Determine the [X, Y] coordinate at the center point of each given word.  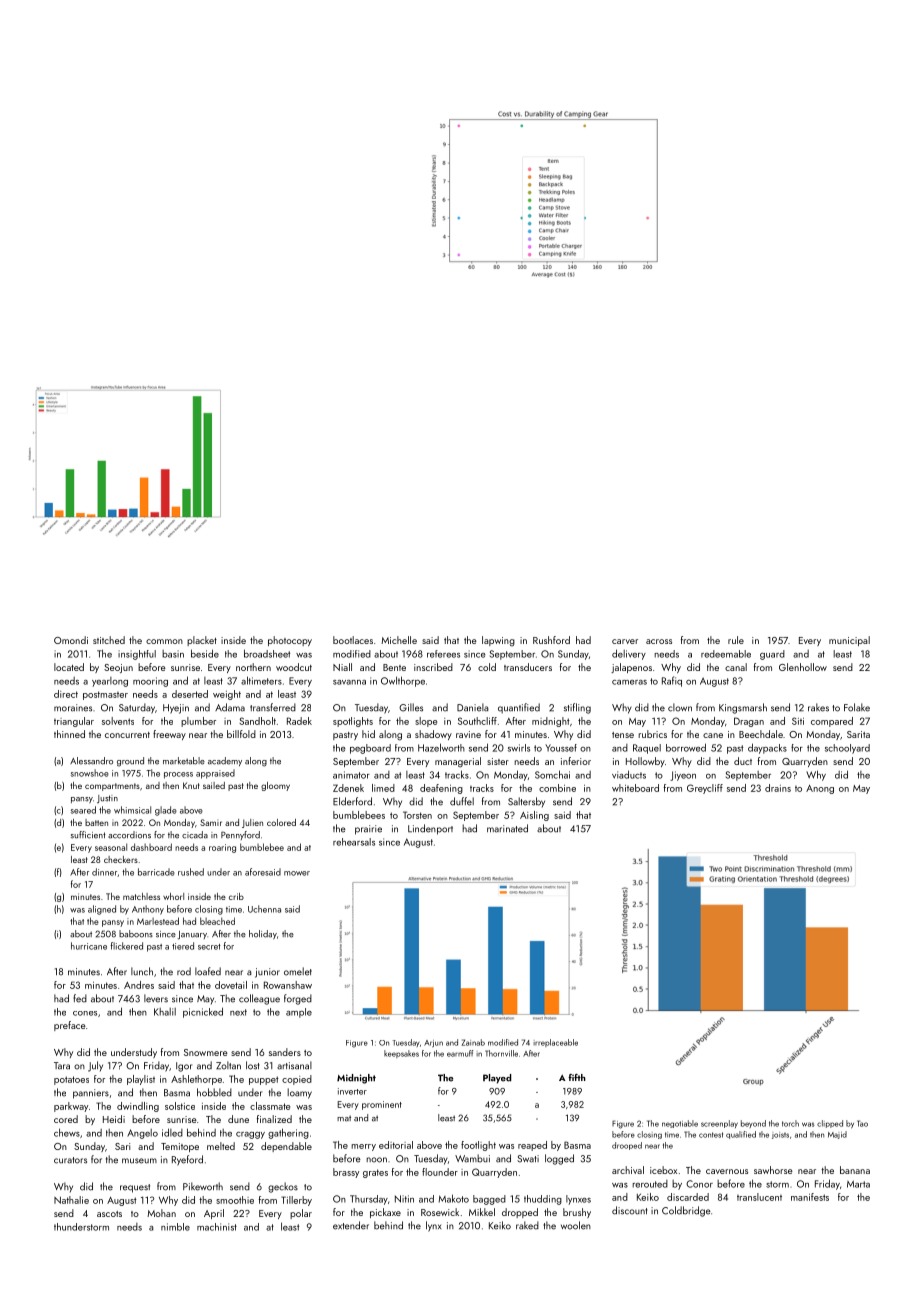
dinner [105, 872]
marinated [507, 828]
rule [736, 640]
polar [301, 1214]
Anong [820, 789]
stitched [109, 640]
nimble [175, 1227]
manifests [810, 1197]
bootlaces [353, 640]
